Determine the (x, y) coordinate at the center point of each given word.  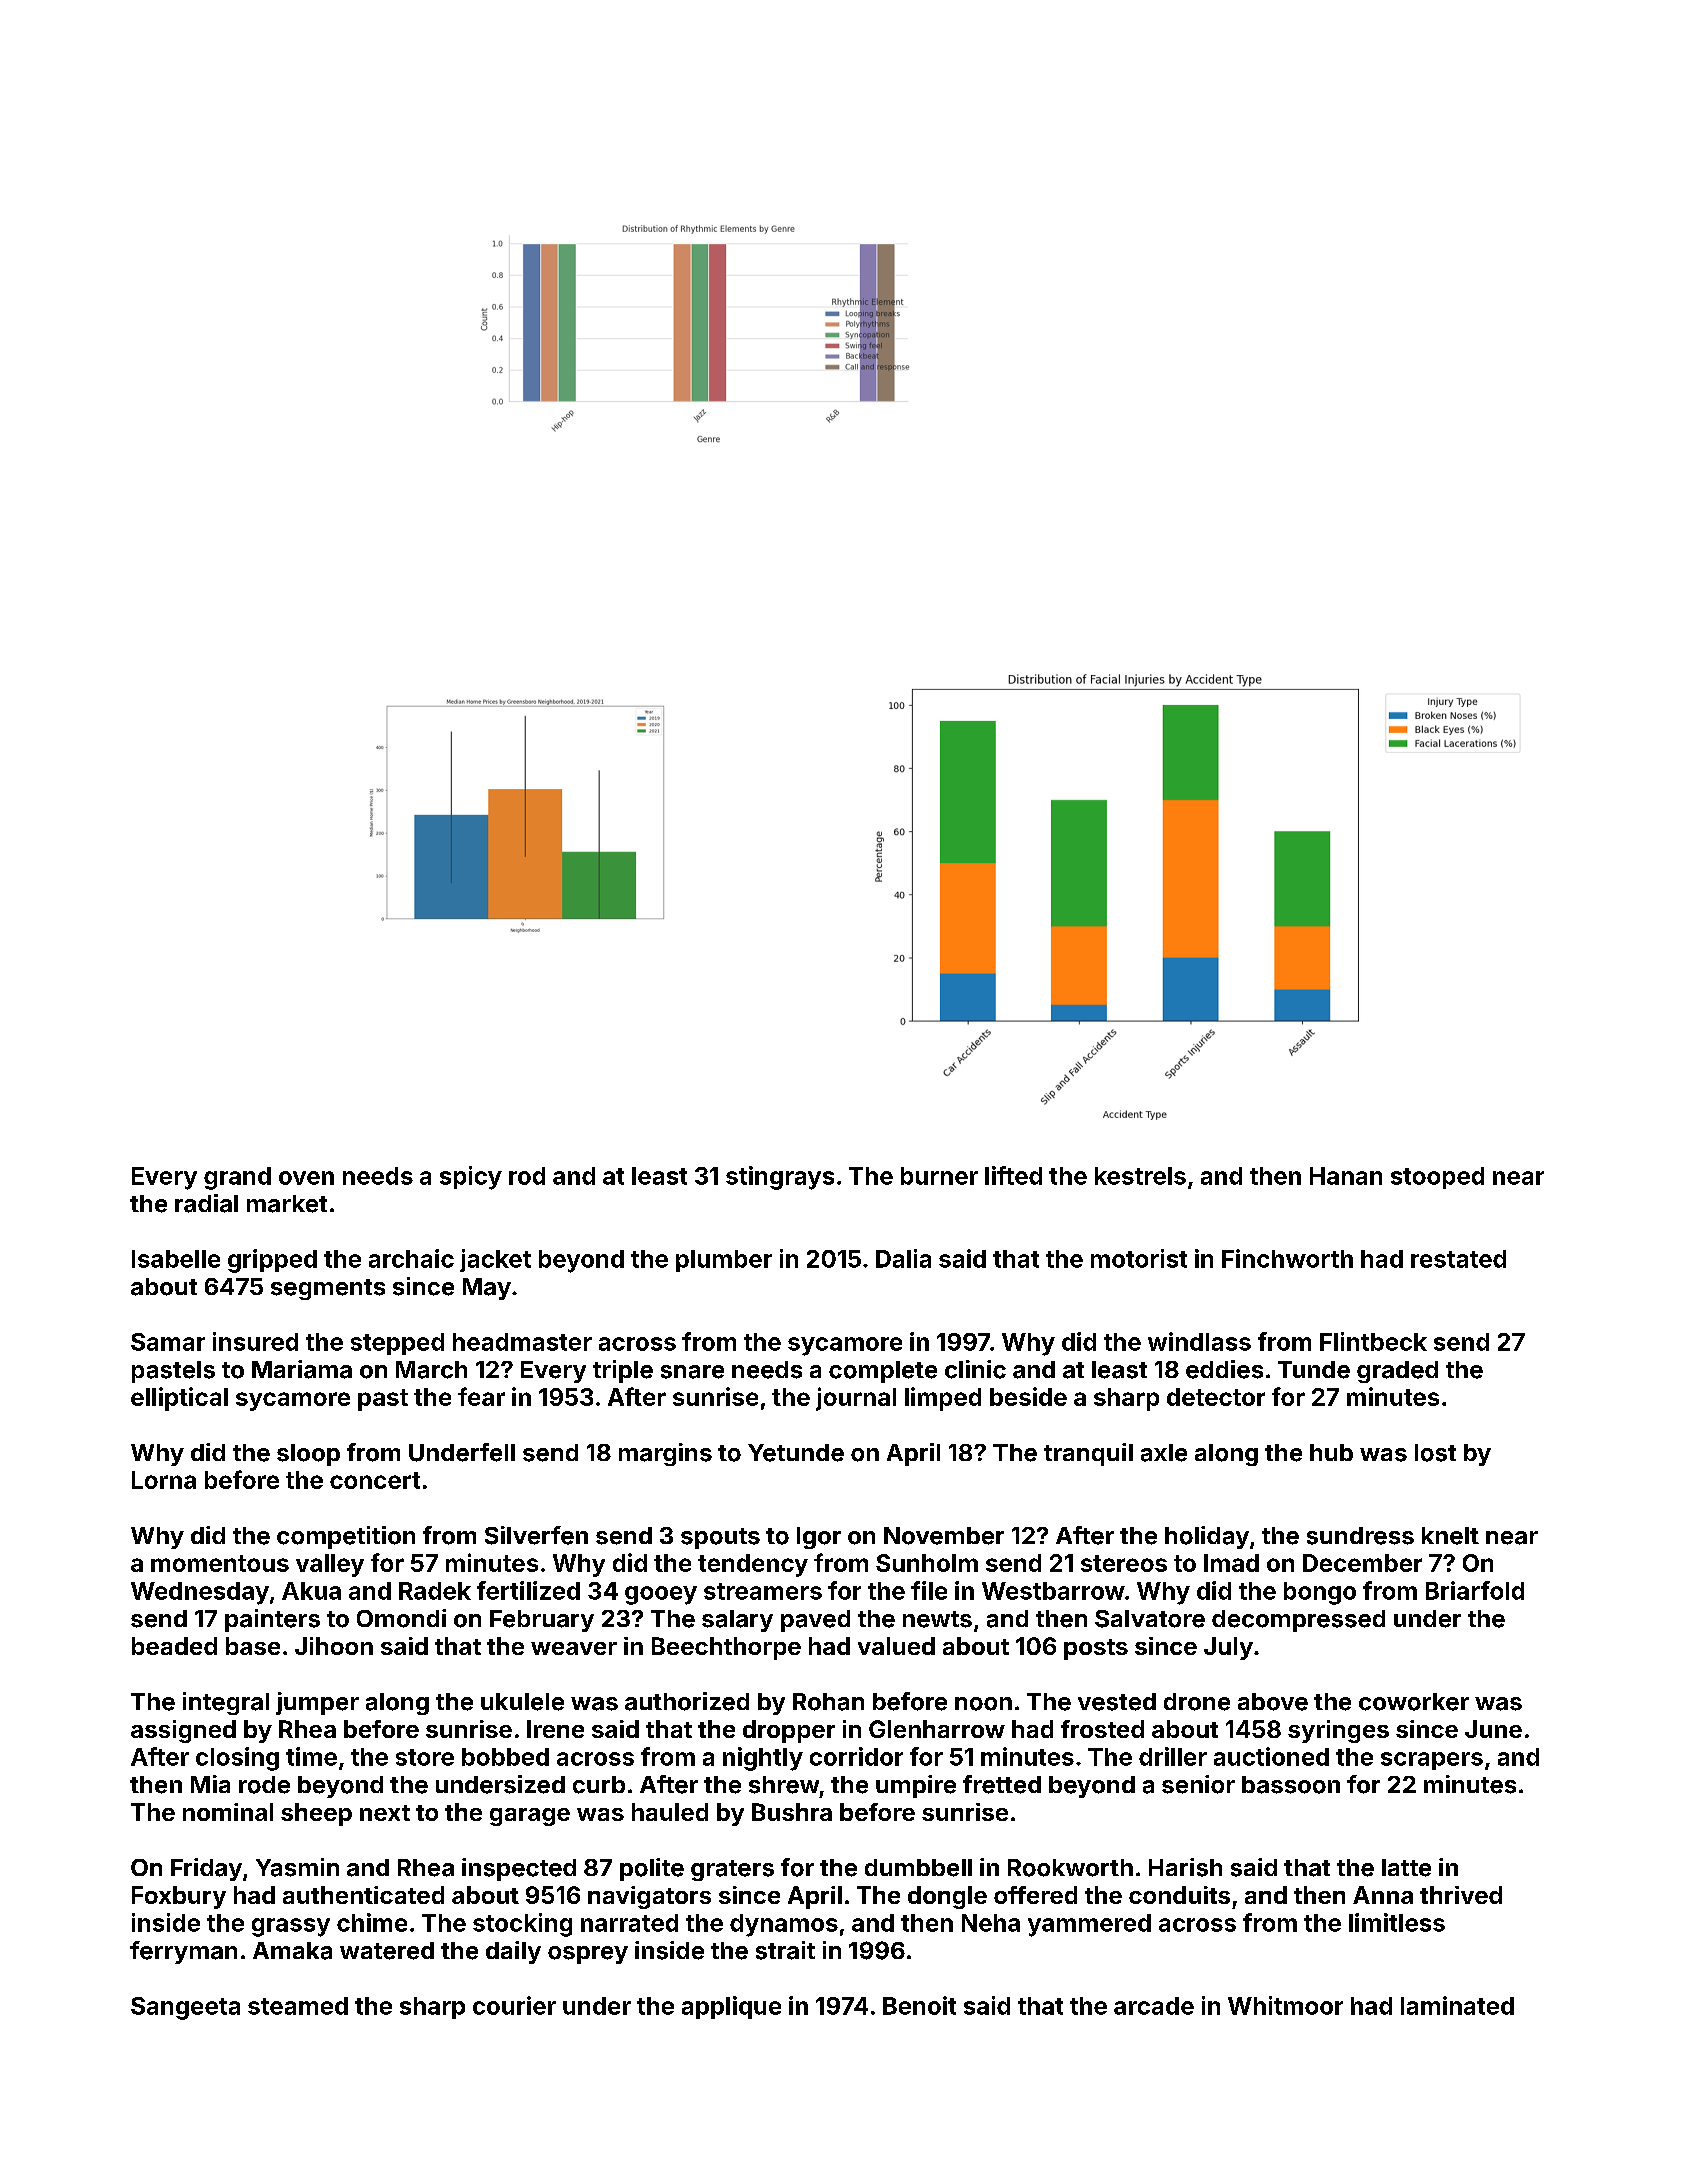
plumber (724, 1261)
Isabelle (176, 1259)
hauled (670, 1812)
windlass (1199, 1341)
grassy (291, 1927)
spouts (720, 1538)
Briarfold (1475, 1590)
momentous (220, 1563)
